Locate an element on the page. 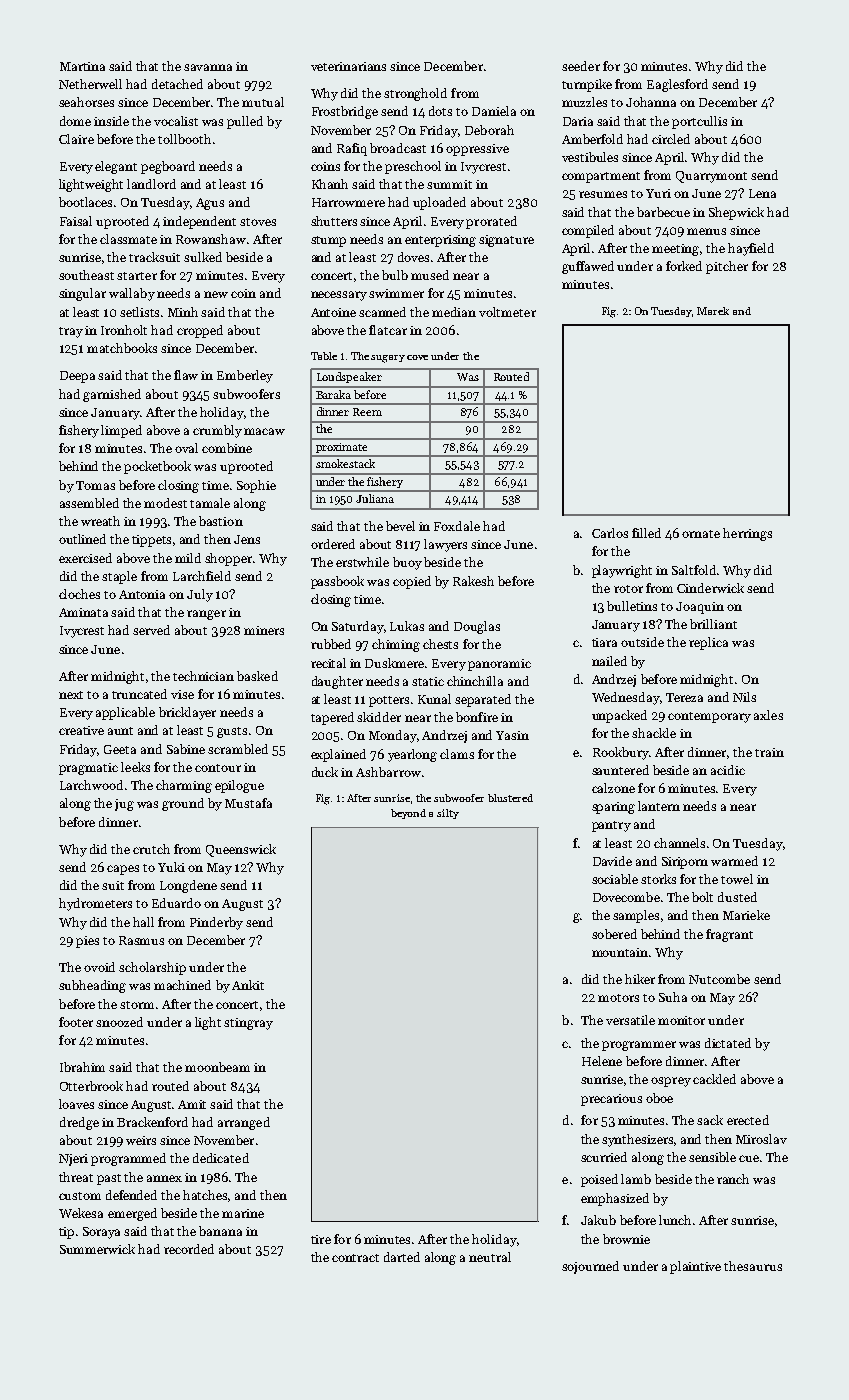  seeder is located at coordinates (581, 66).
